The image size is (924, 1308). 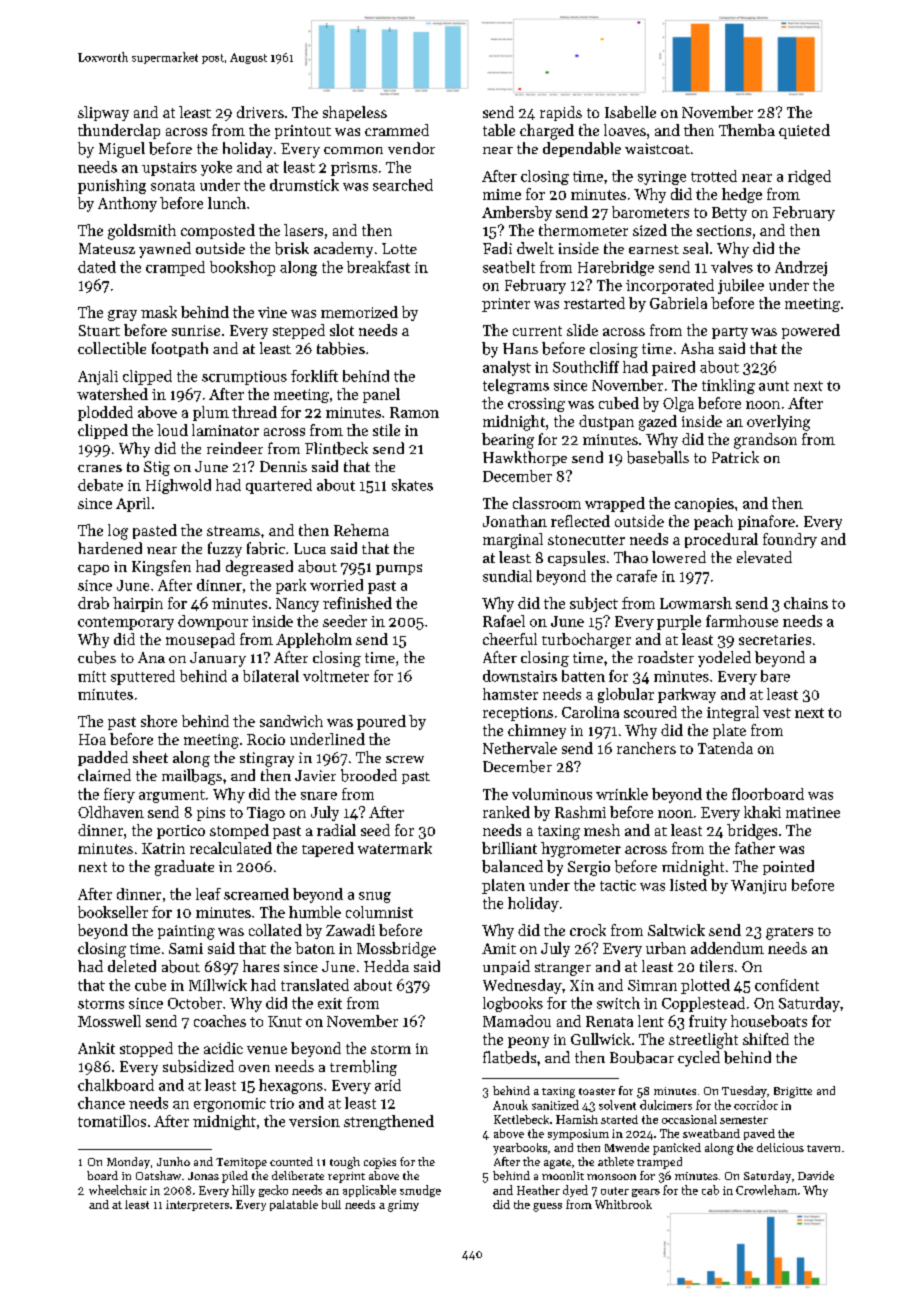 What do you see at coordinates (582, 149) in the page?
I see `dependable` at bounding box center [582, 149].
